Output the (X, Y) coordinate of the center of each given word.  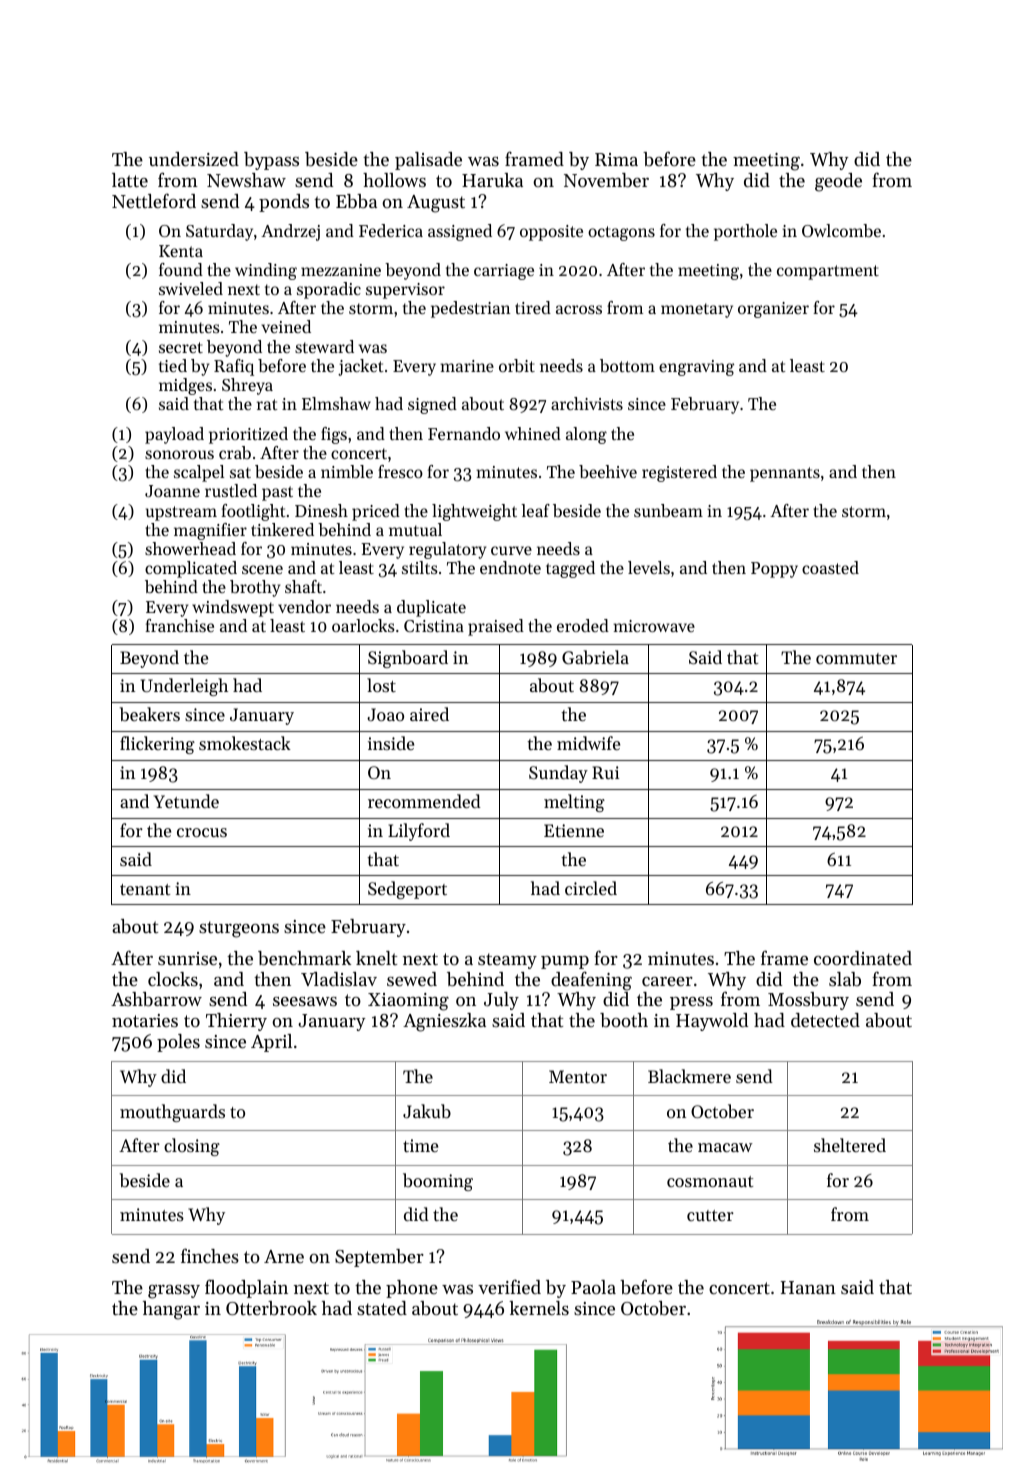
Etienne (574, 830)
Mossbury (808, 1001)
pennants (785, 474)
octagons (621, 233)
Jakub (427, 1111)
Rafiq (234, 367)
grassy (174, 1292)
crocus (202, 832)
